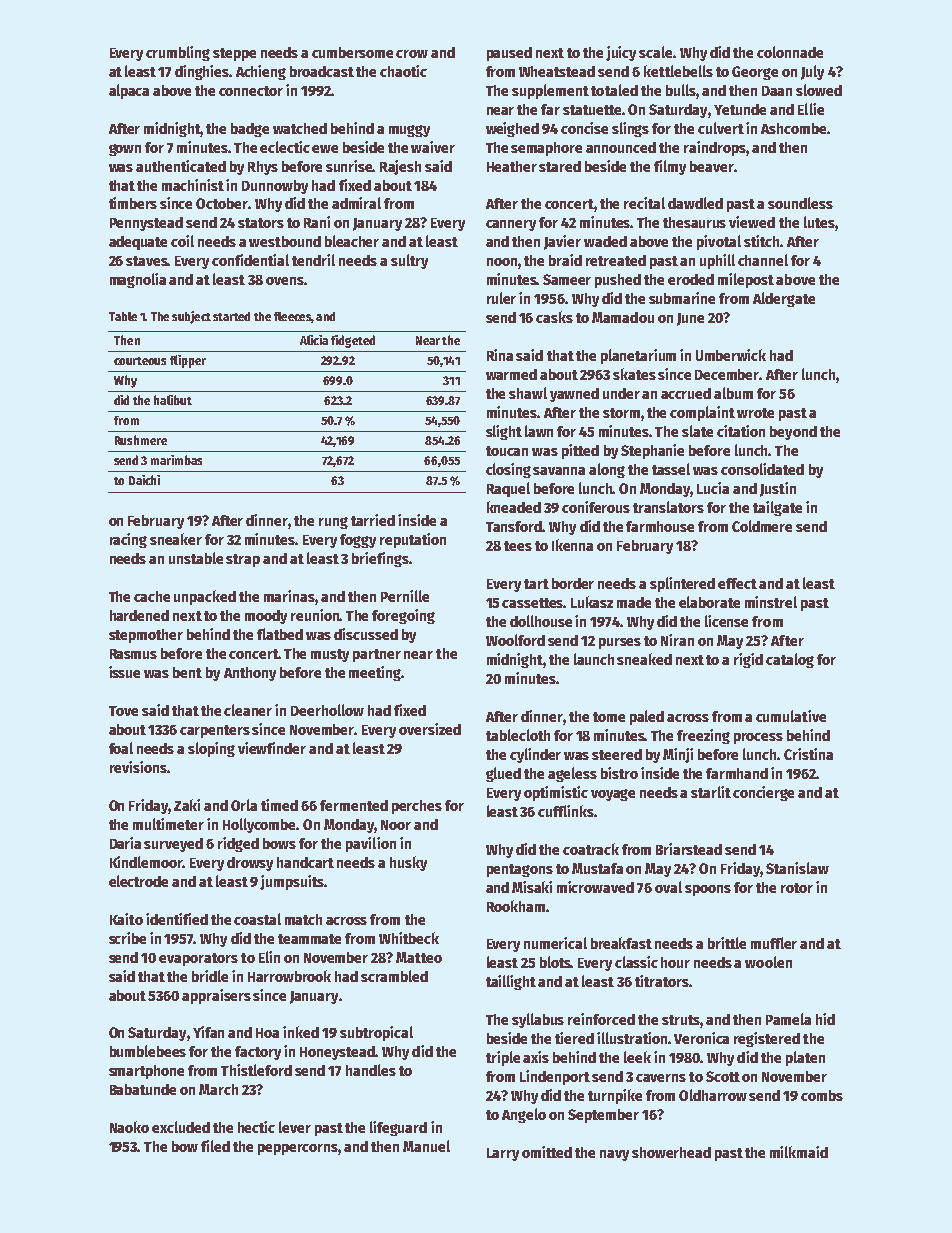 The height and width of the document is (1233, 952). I want to click on kettlebells, so click(678, 71).
